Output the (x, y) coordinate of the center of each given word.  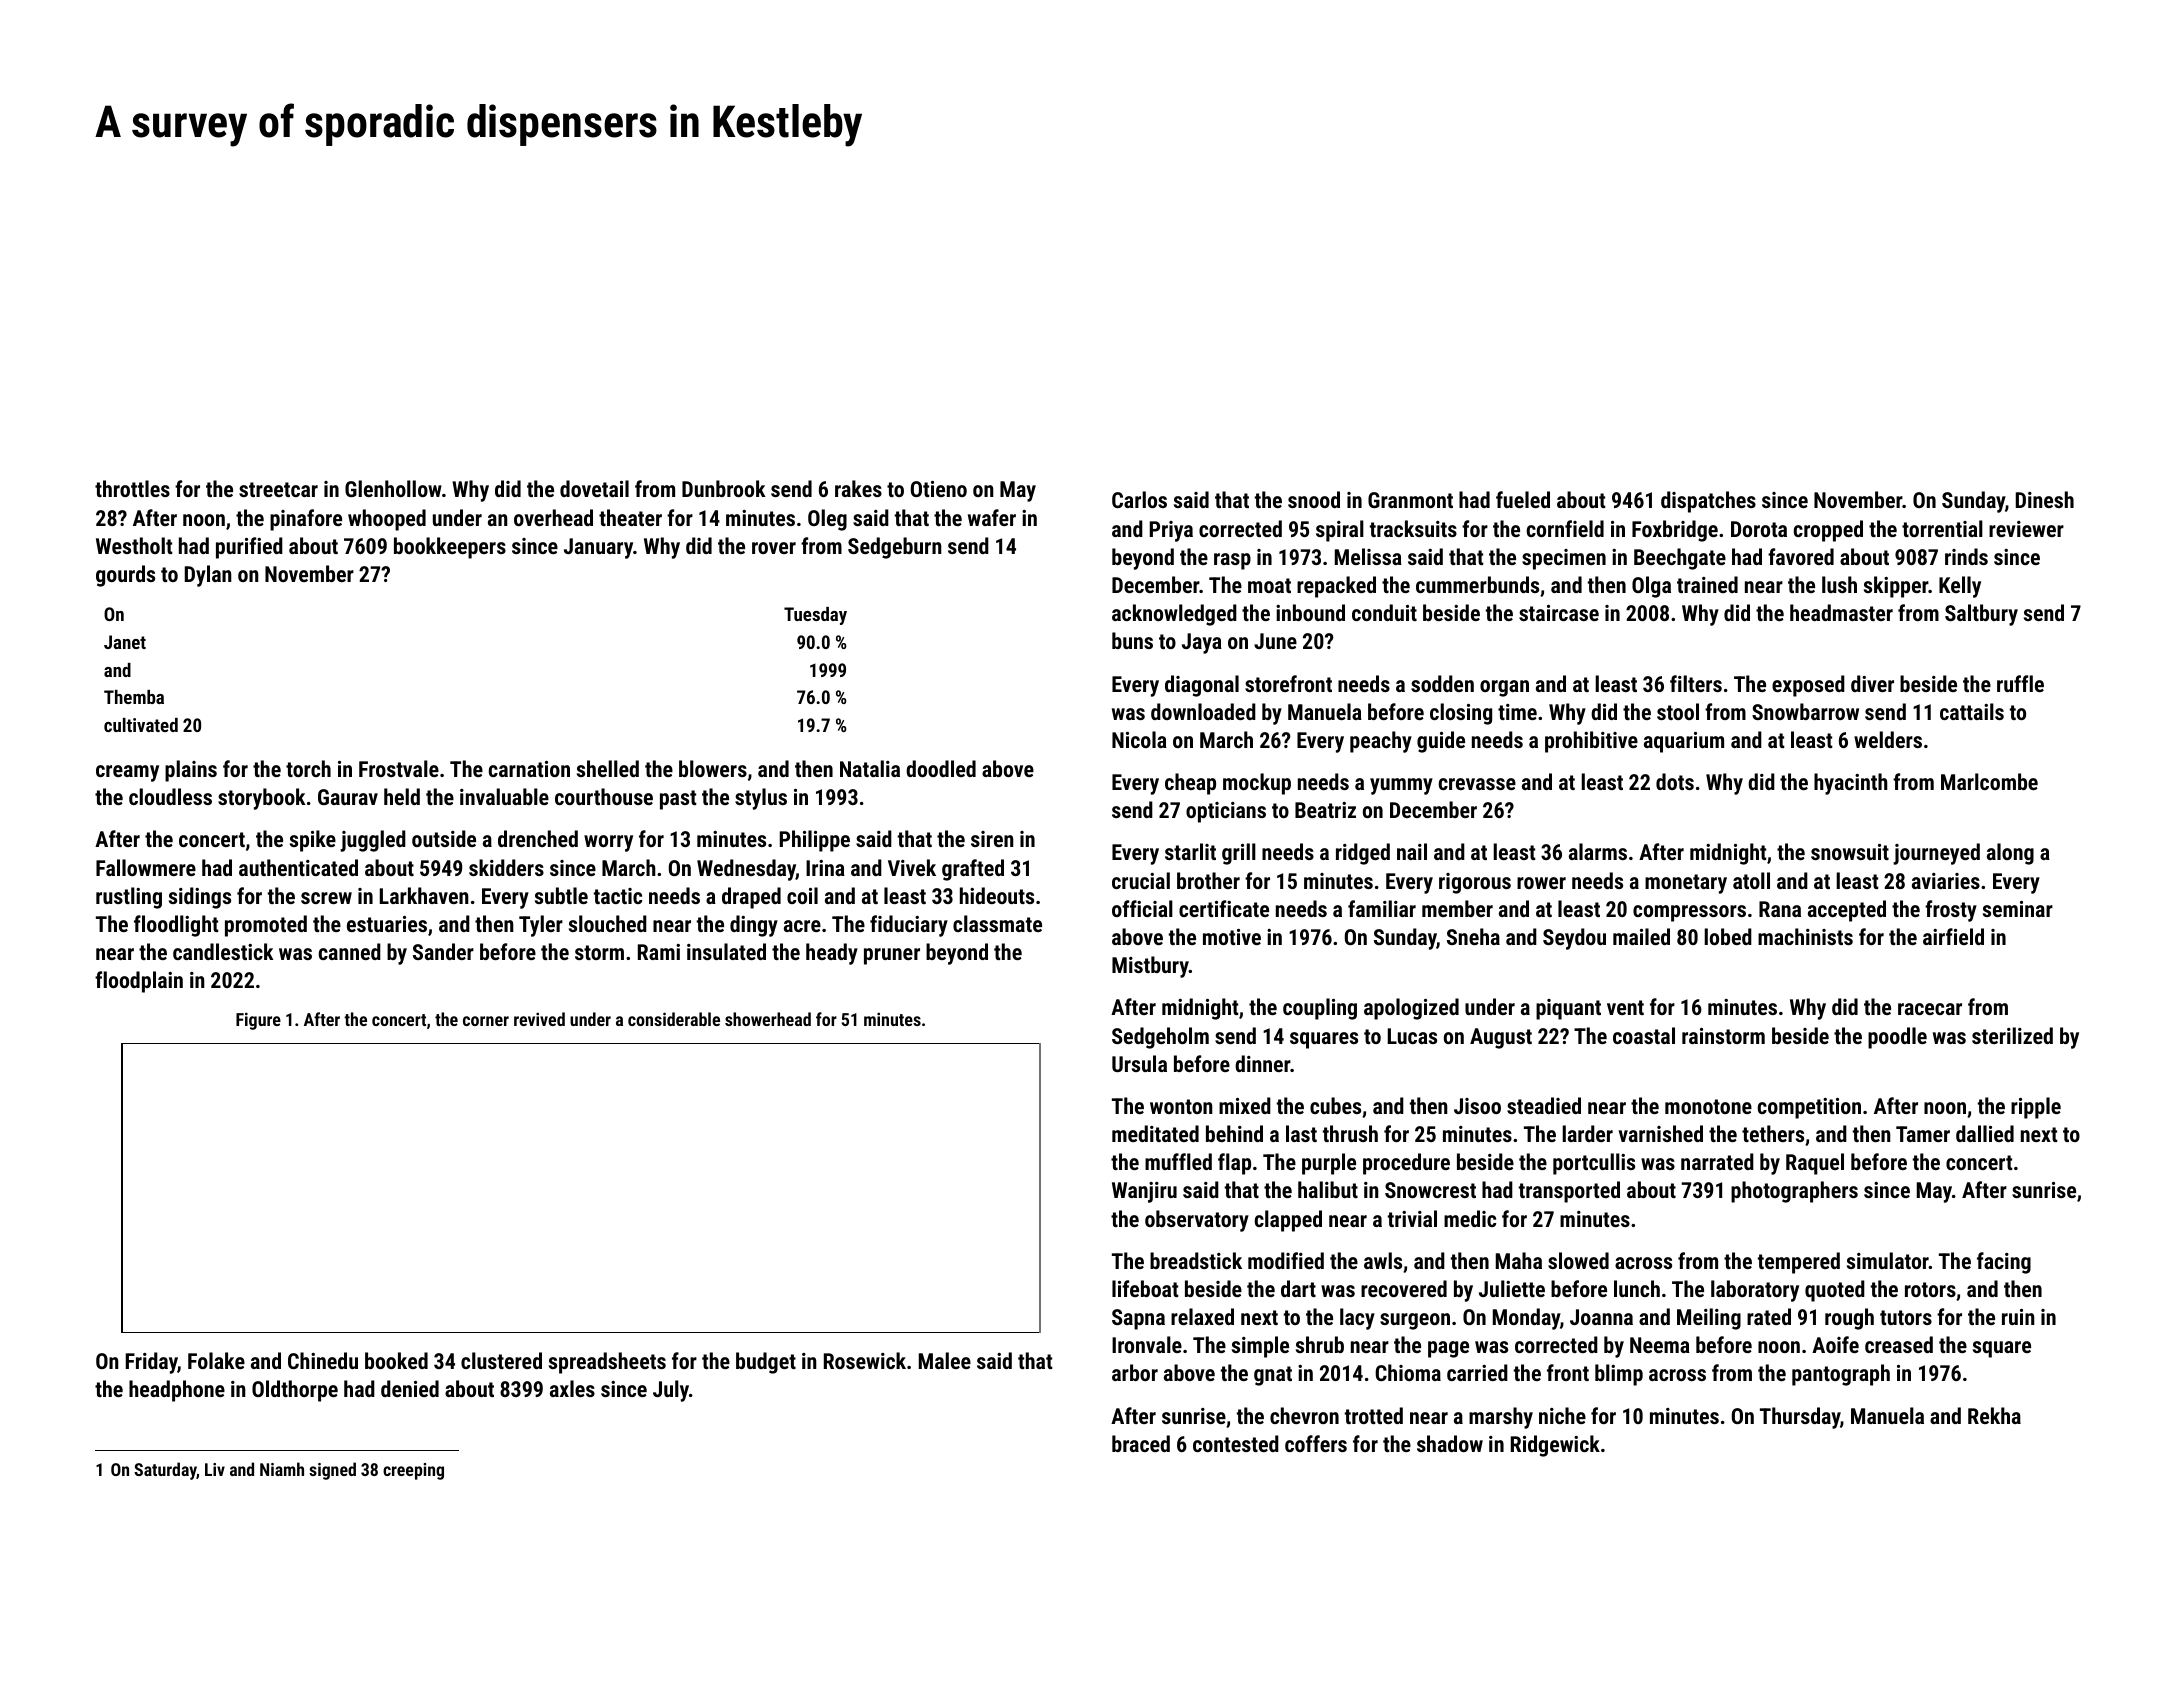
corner (486, 1021)
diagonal (1202, 686)
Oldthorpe (295, 1391)
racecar (1930, 1009)
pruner (892, 956)
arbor (1135, 1372)
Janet (125, 642)
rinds (1966, 556)
